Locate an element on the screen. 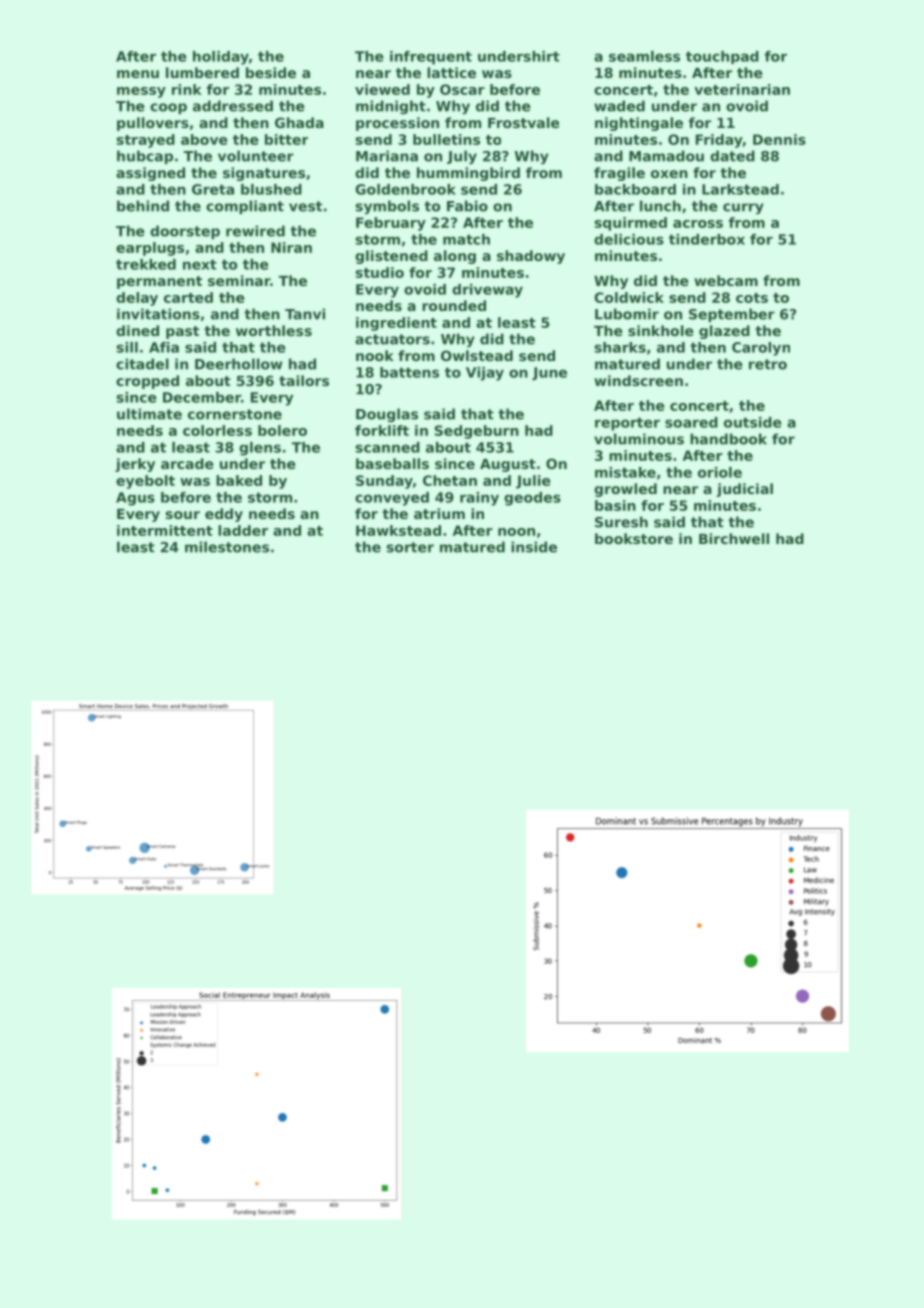 The width and height of the screenshot is (924, 1308). Carolyn is located at coordinates (761, 349).
